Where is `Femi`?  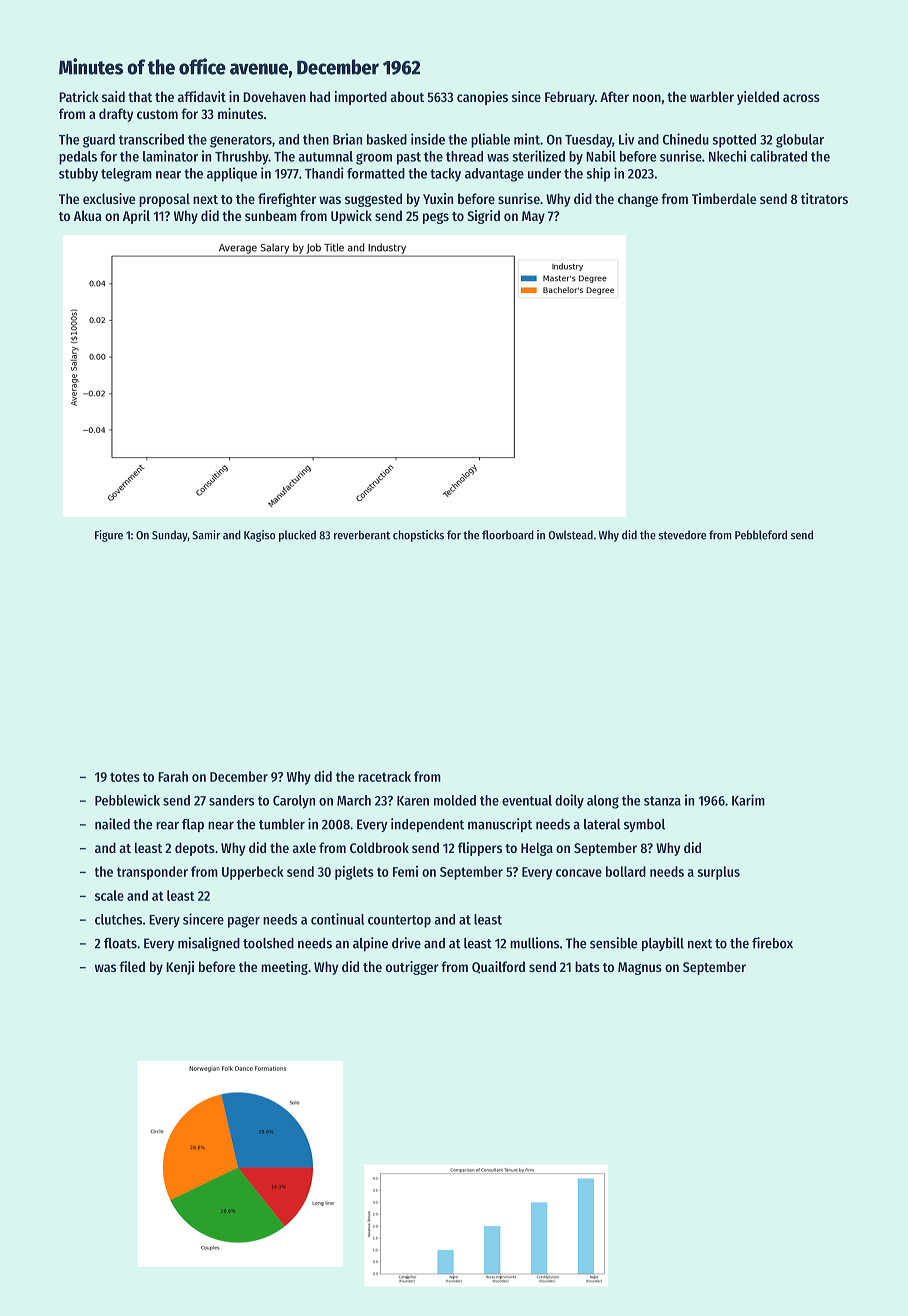 Femi is located at coordinates (405, 871).
